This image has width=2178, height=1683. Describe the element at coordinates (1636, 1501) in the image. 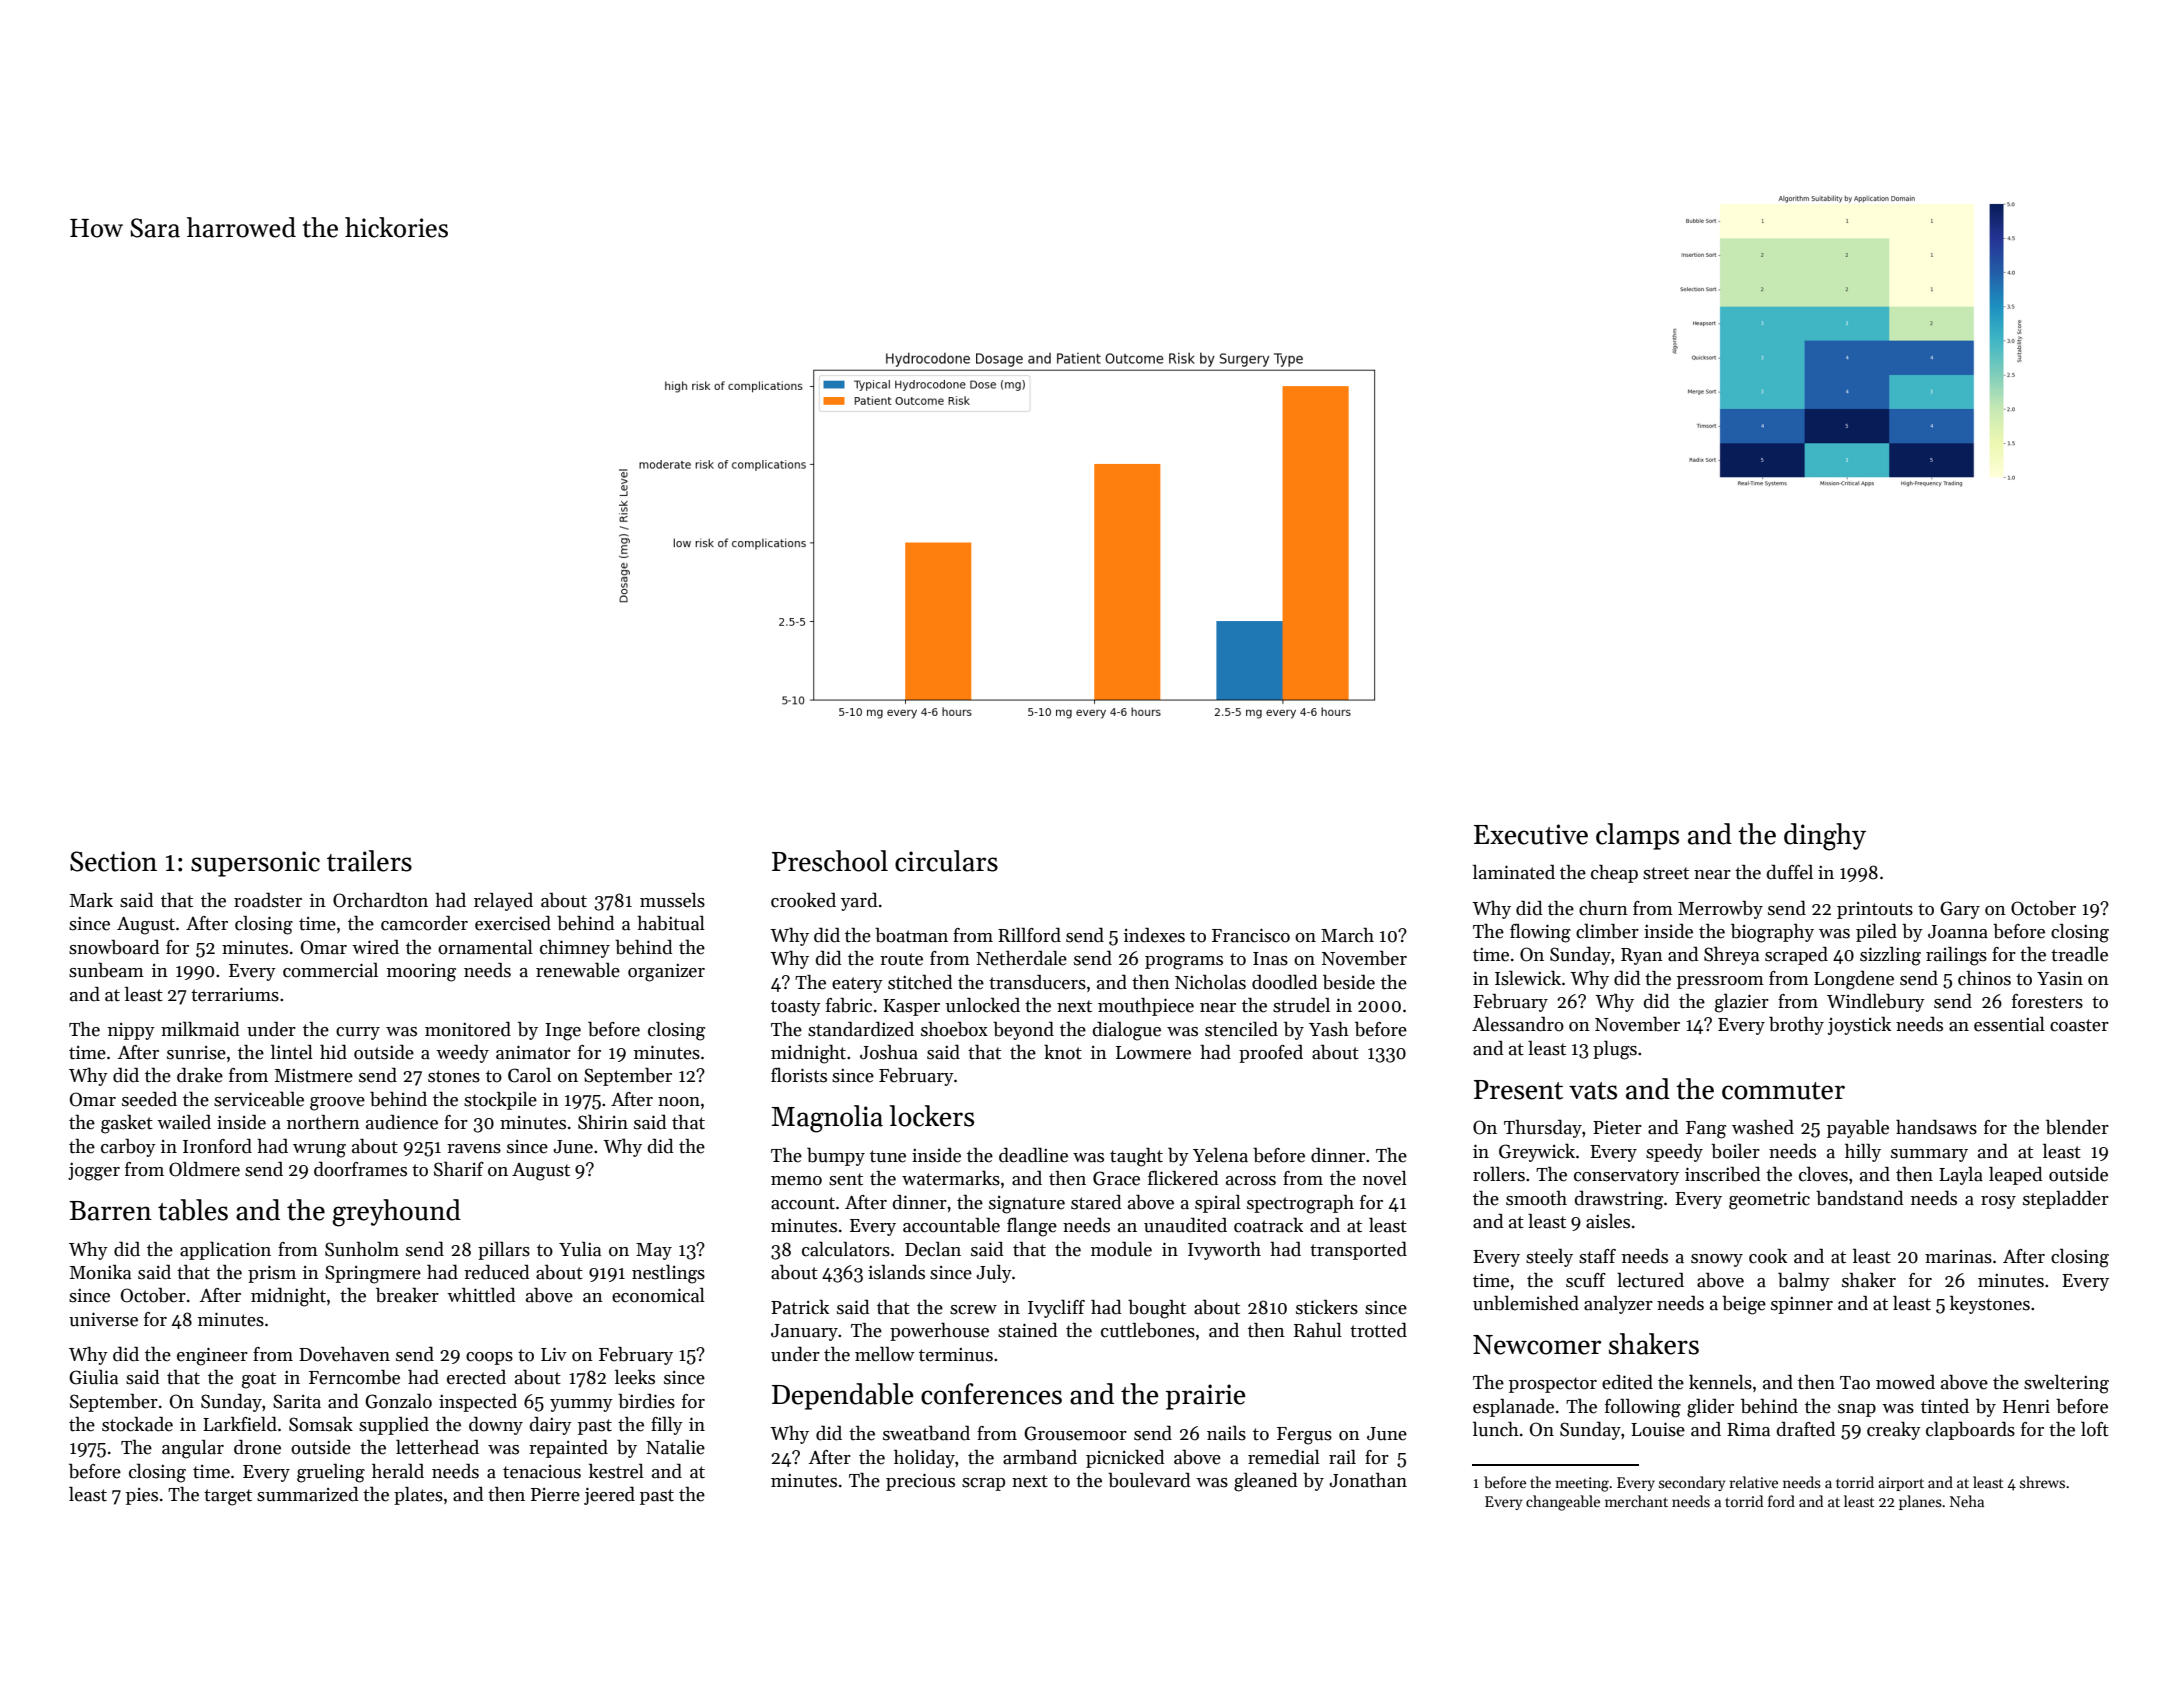

I see `merchant` at that location.
